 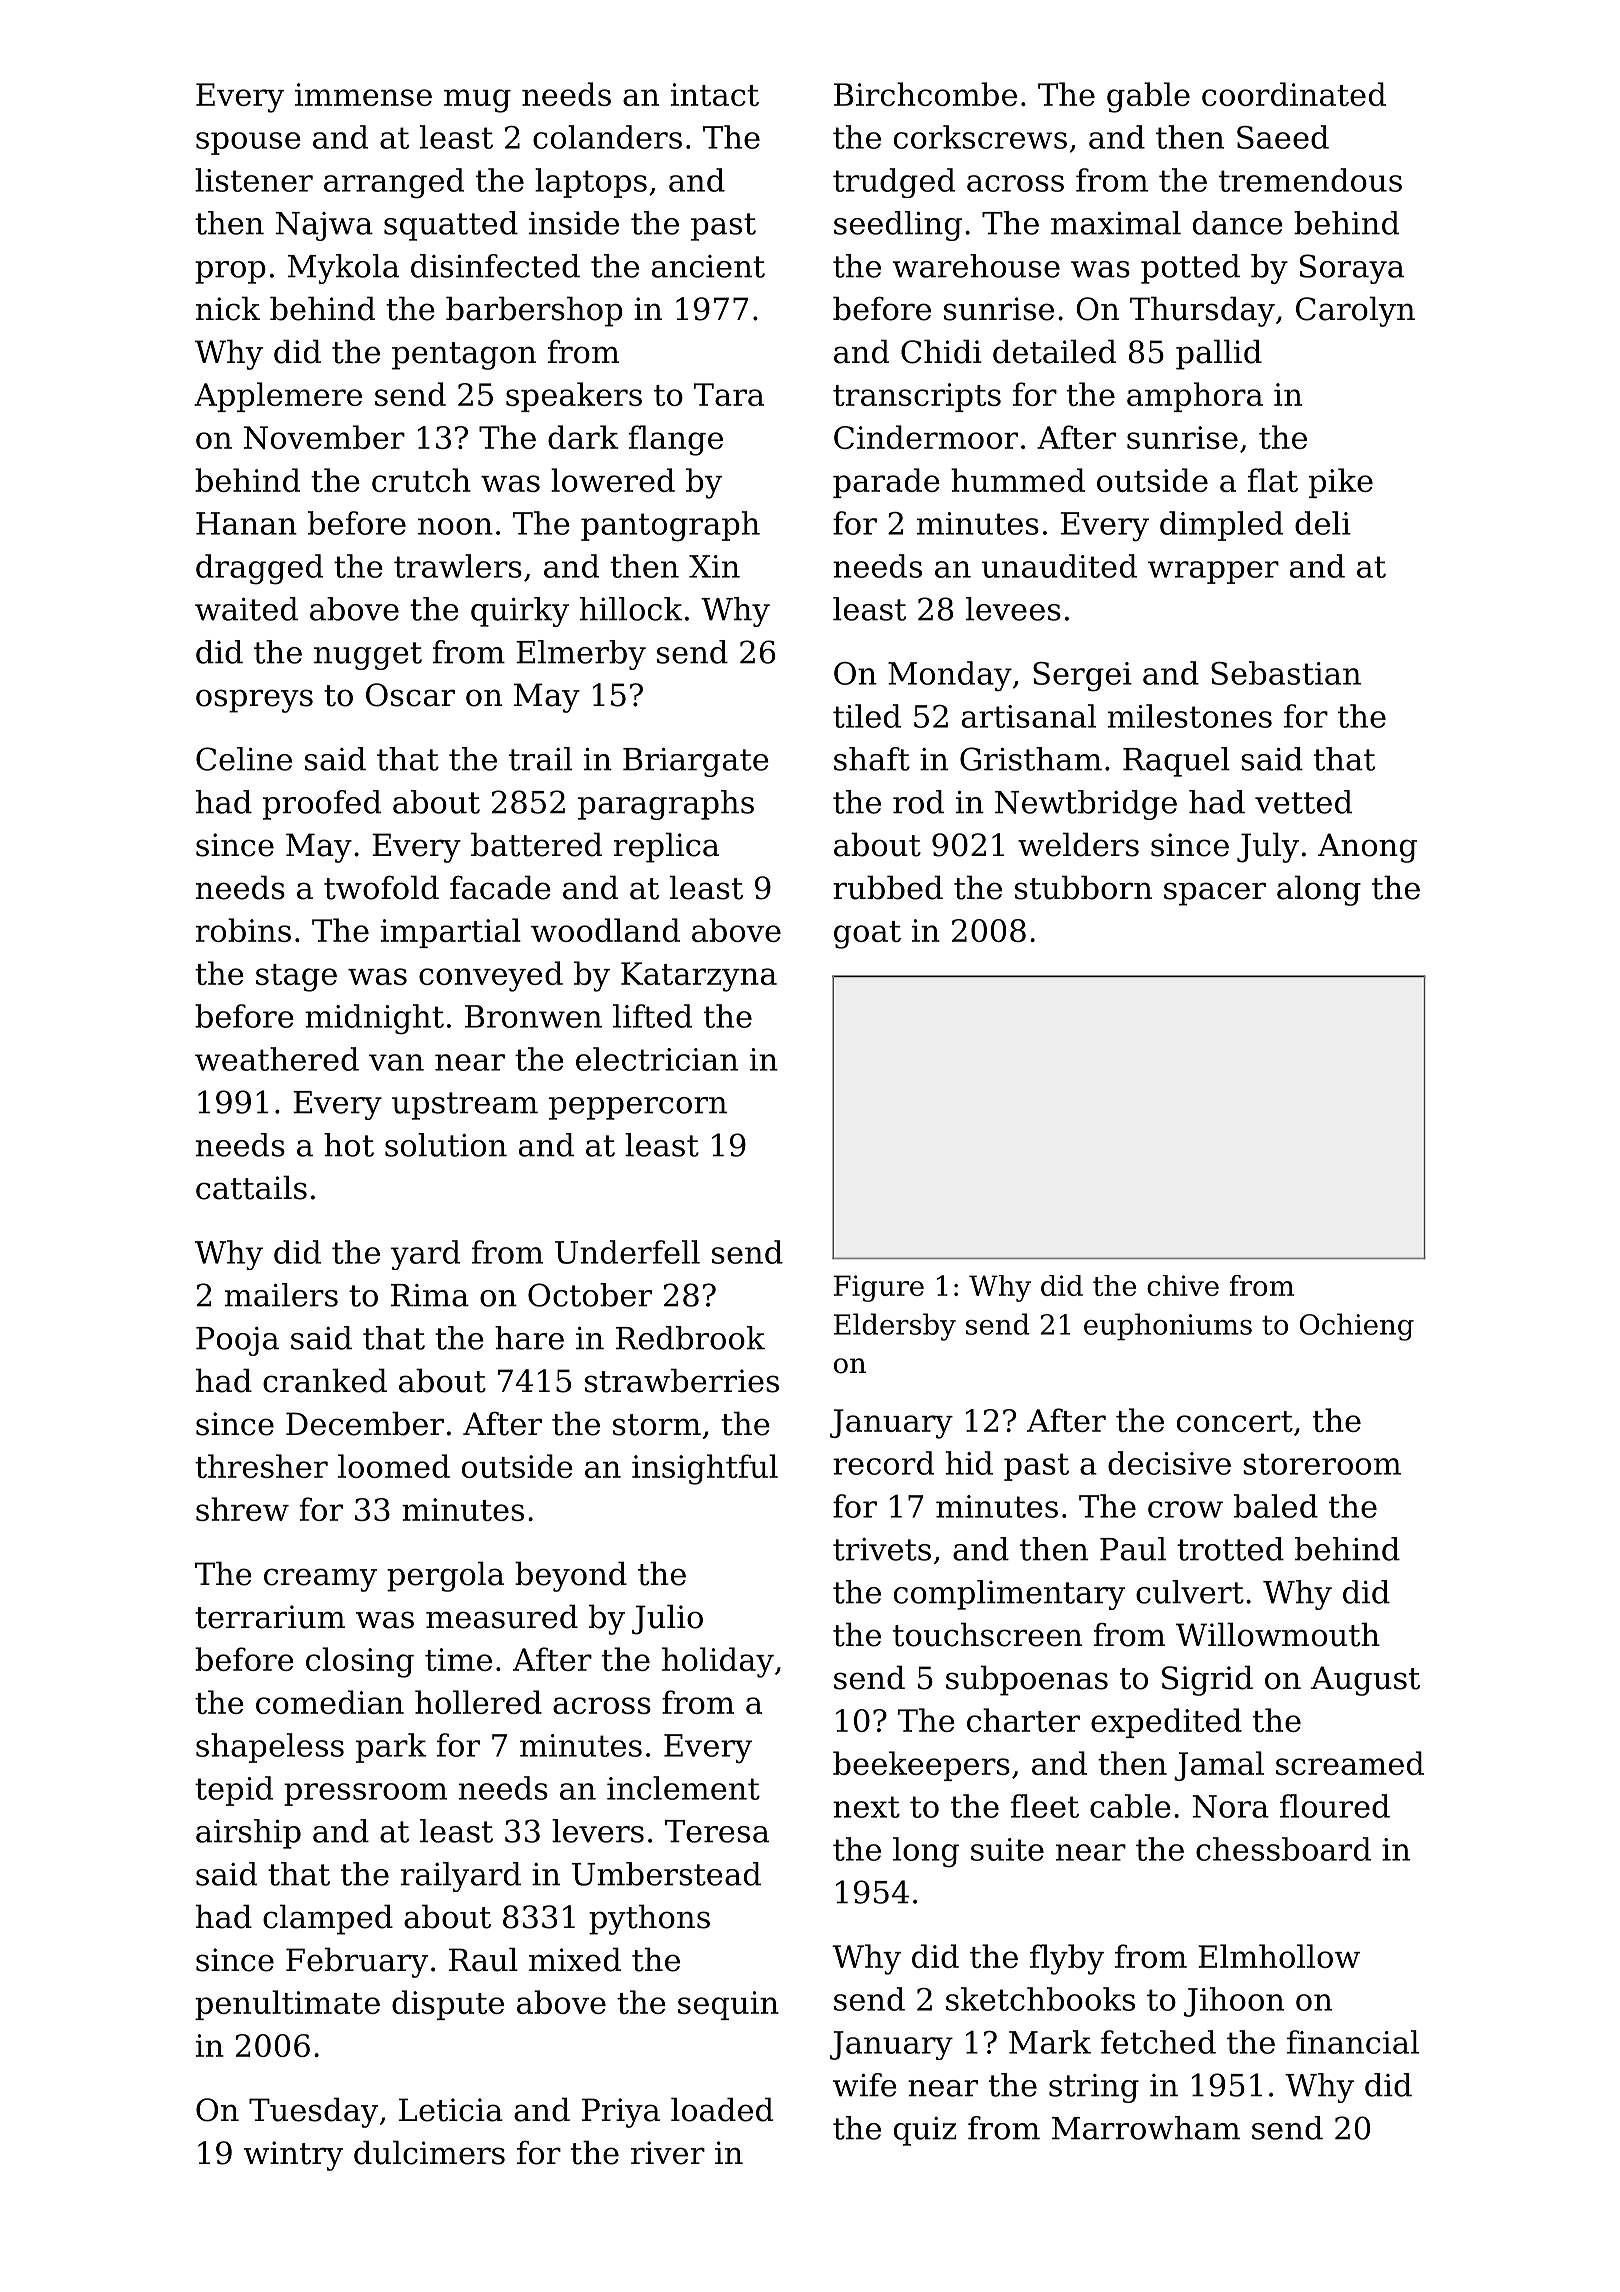 I want to click on corkscrews, so click(x=980, y=137).
